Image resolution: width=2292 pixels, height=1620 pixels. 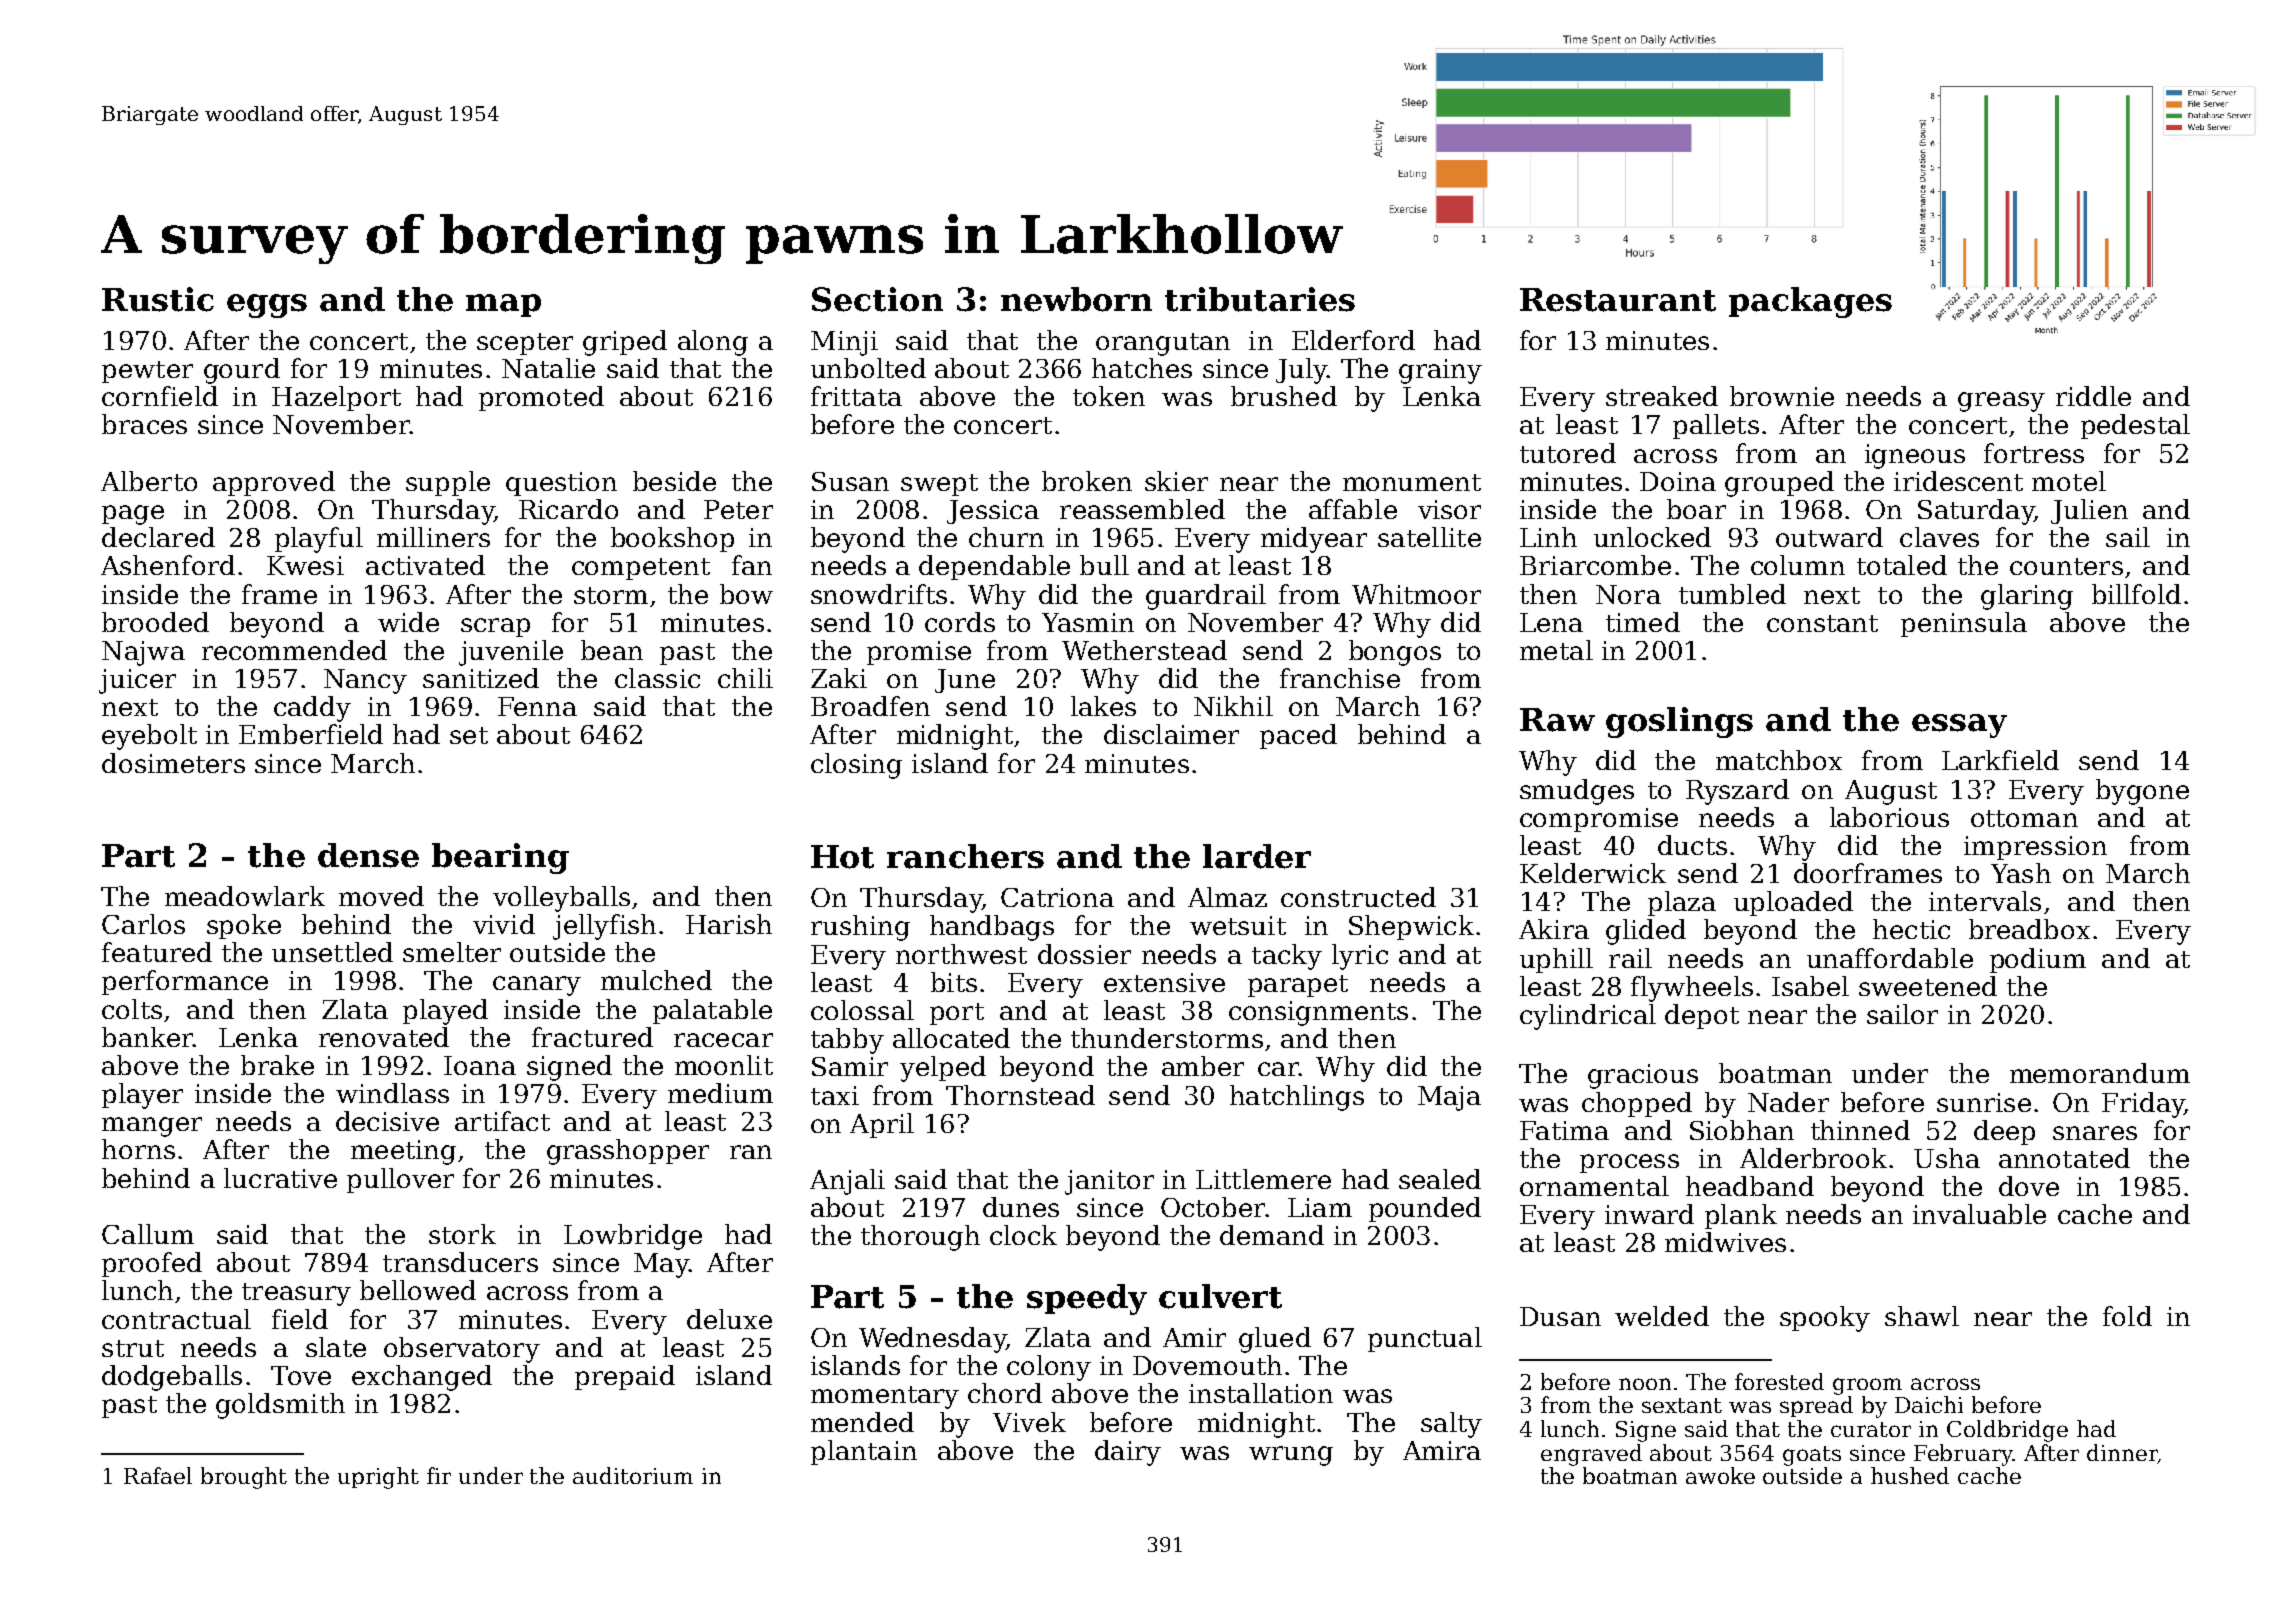 I want to click on Natalie, so click(x=548, y=368).
